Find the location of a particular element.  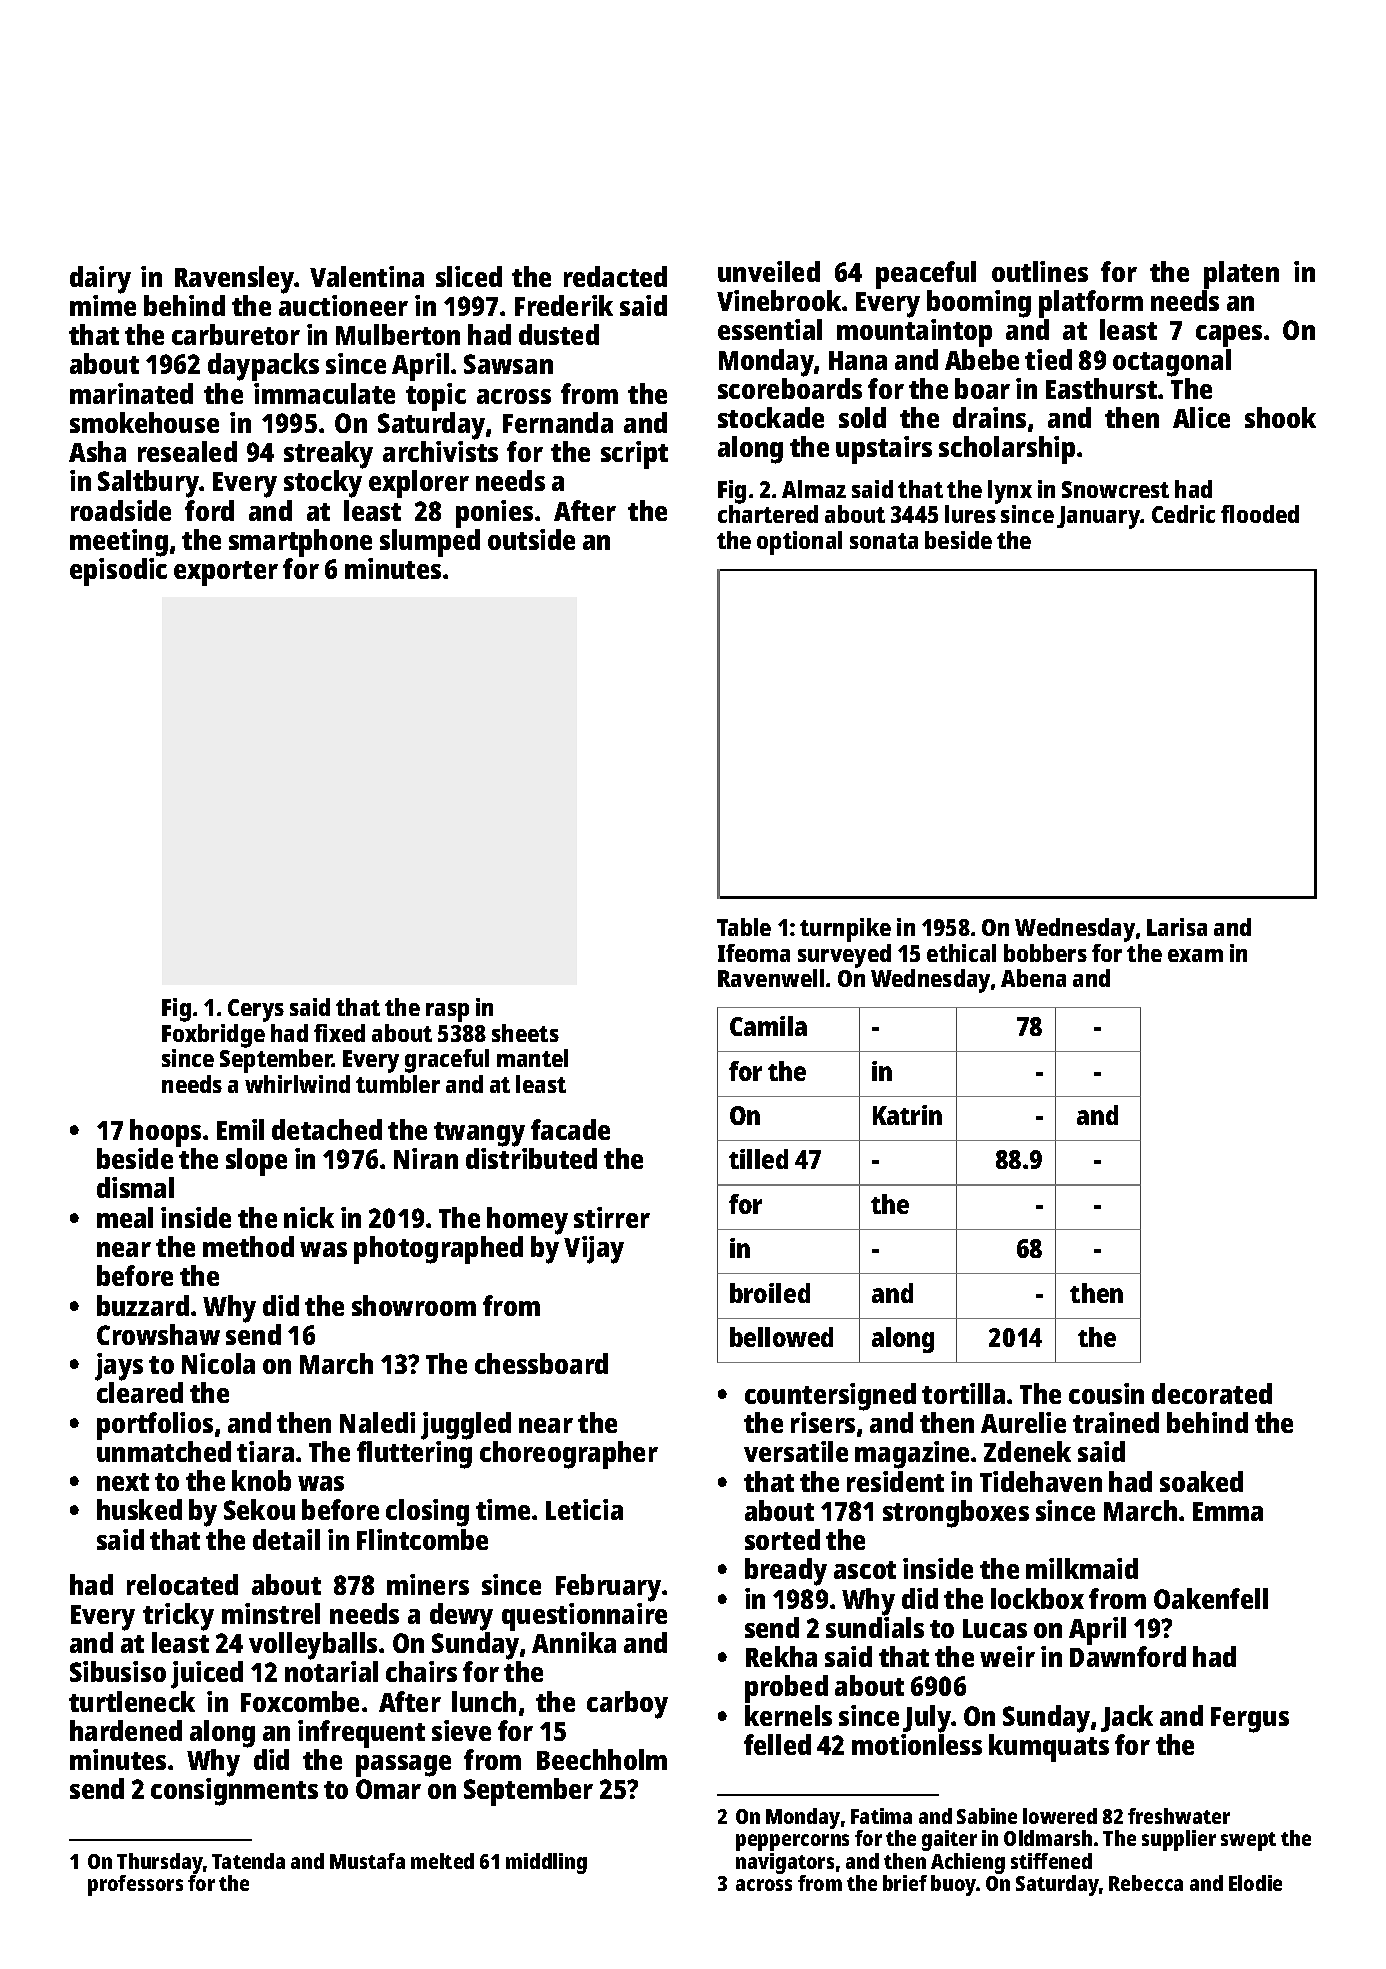

outlines is located at coordinates (1040, 271).
